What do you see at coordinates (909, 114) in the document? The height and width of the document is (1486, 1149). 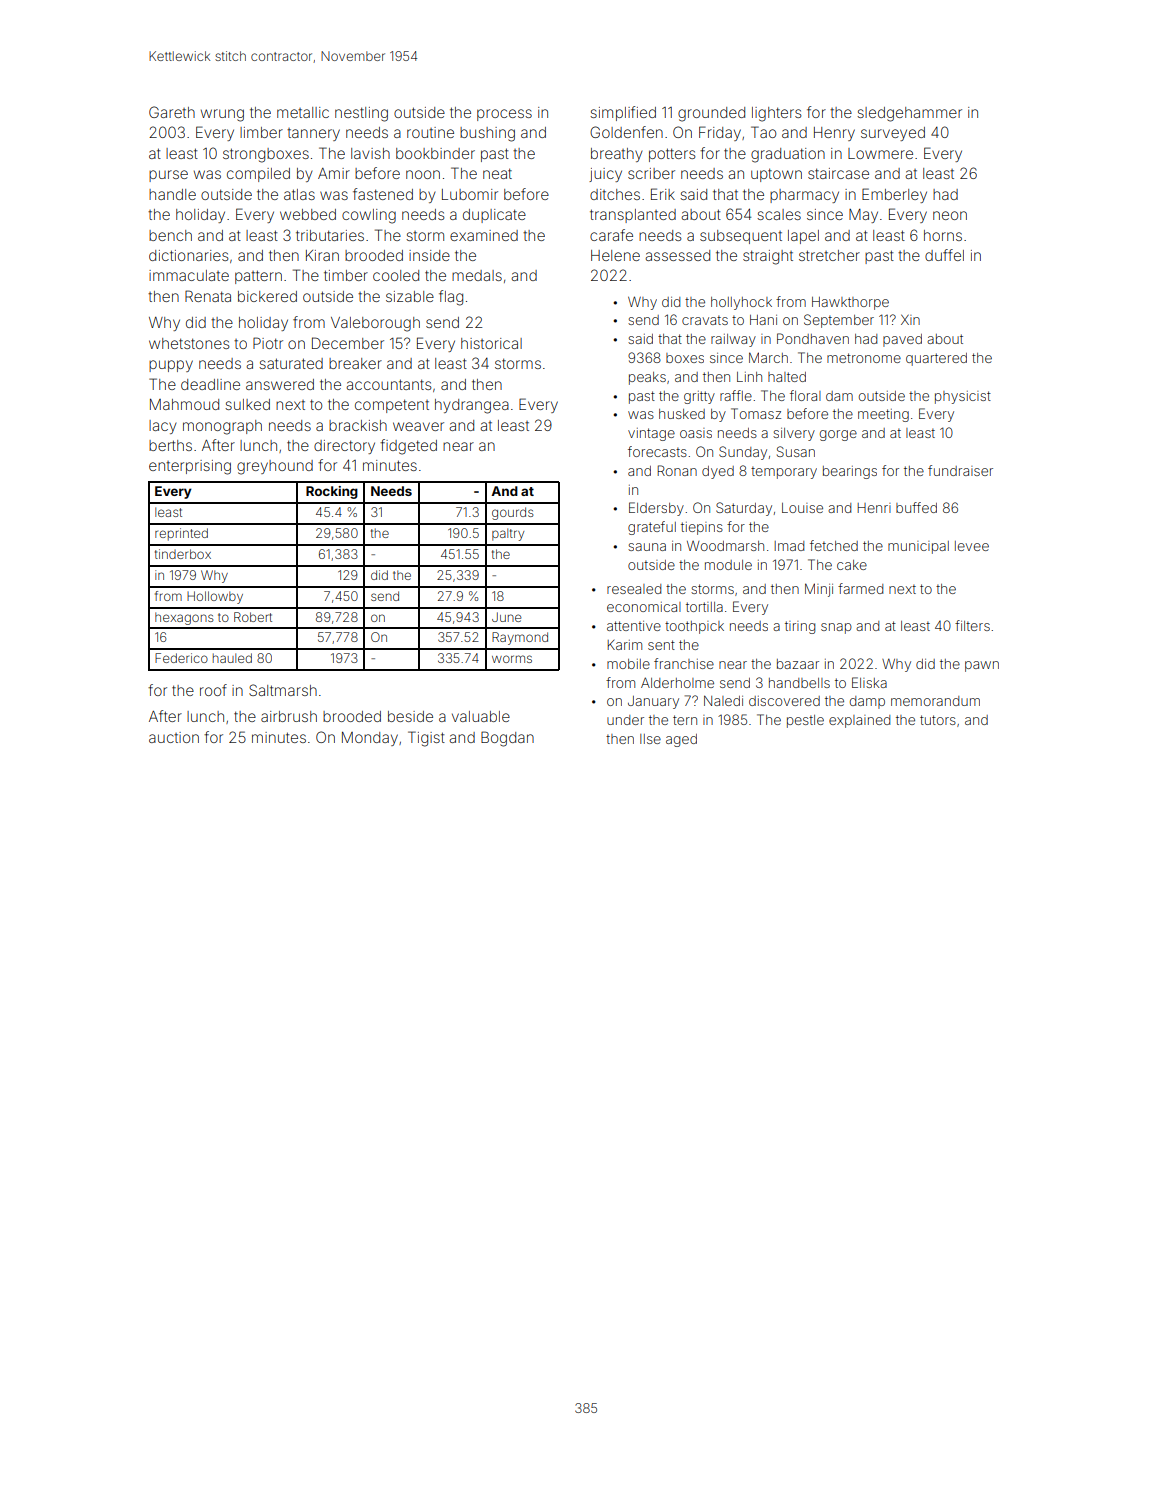 I see `sledgehammer` at bounding box center [909, 114].
